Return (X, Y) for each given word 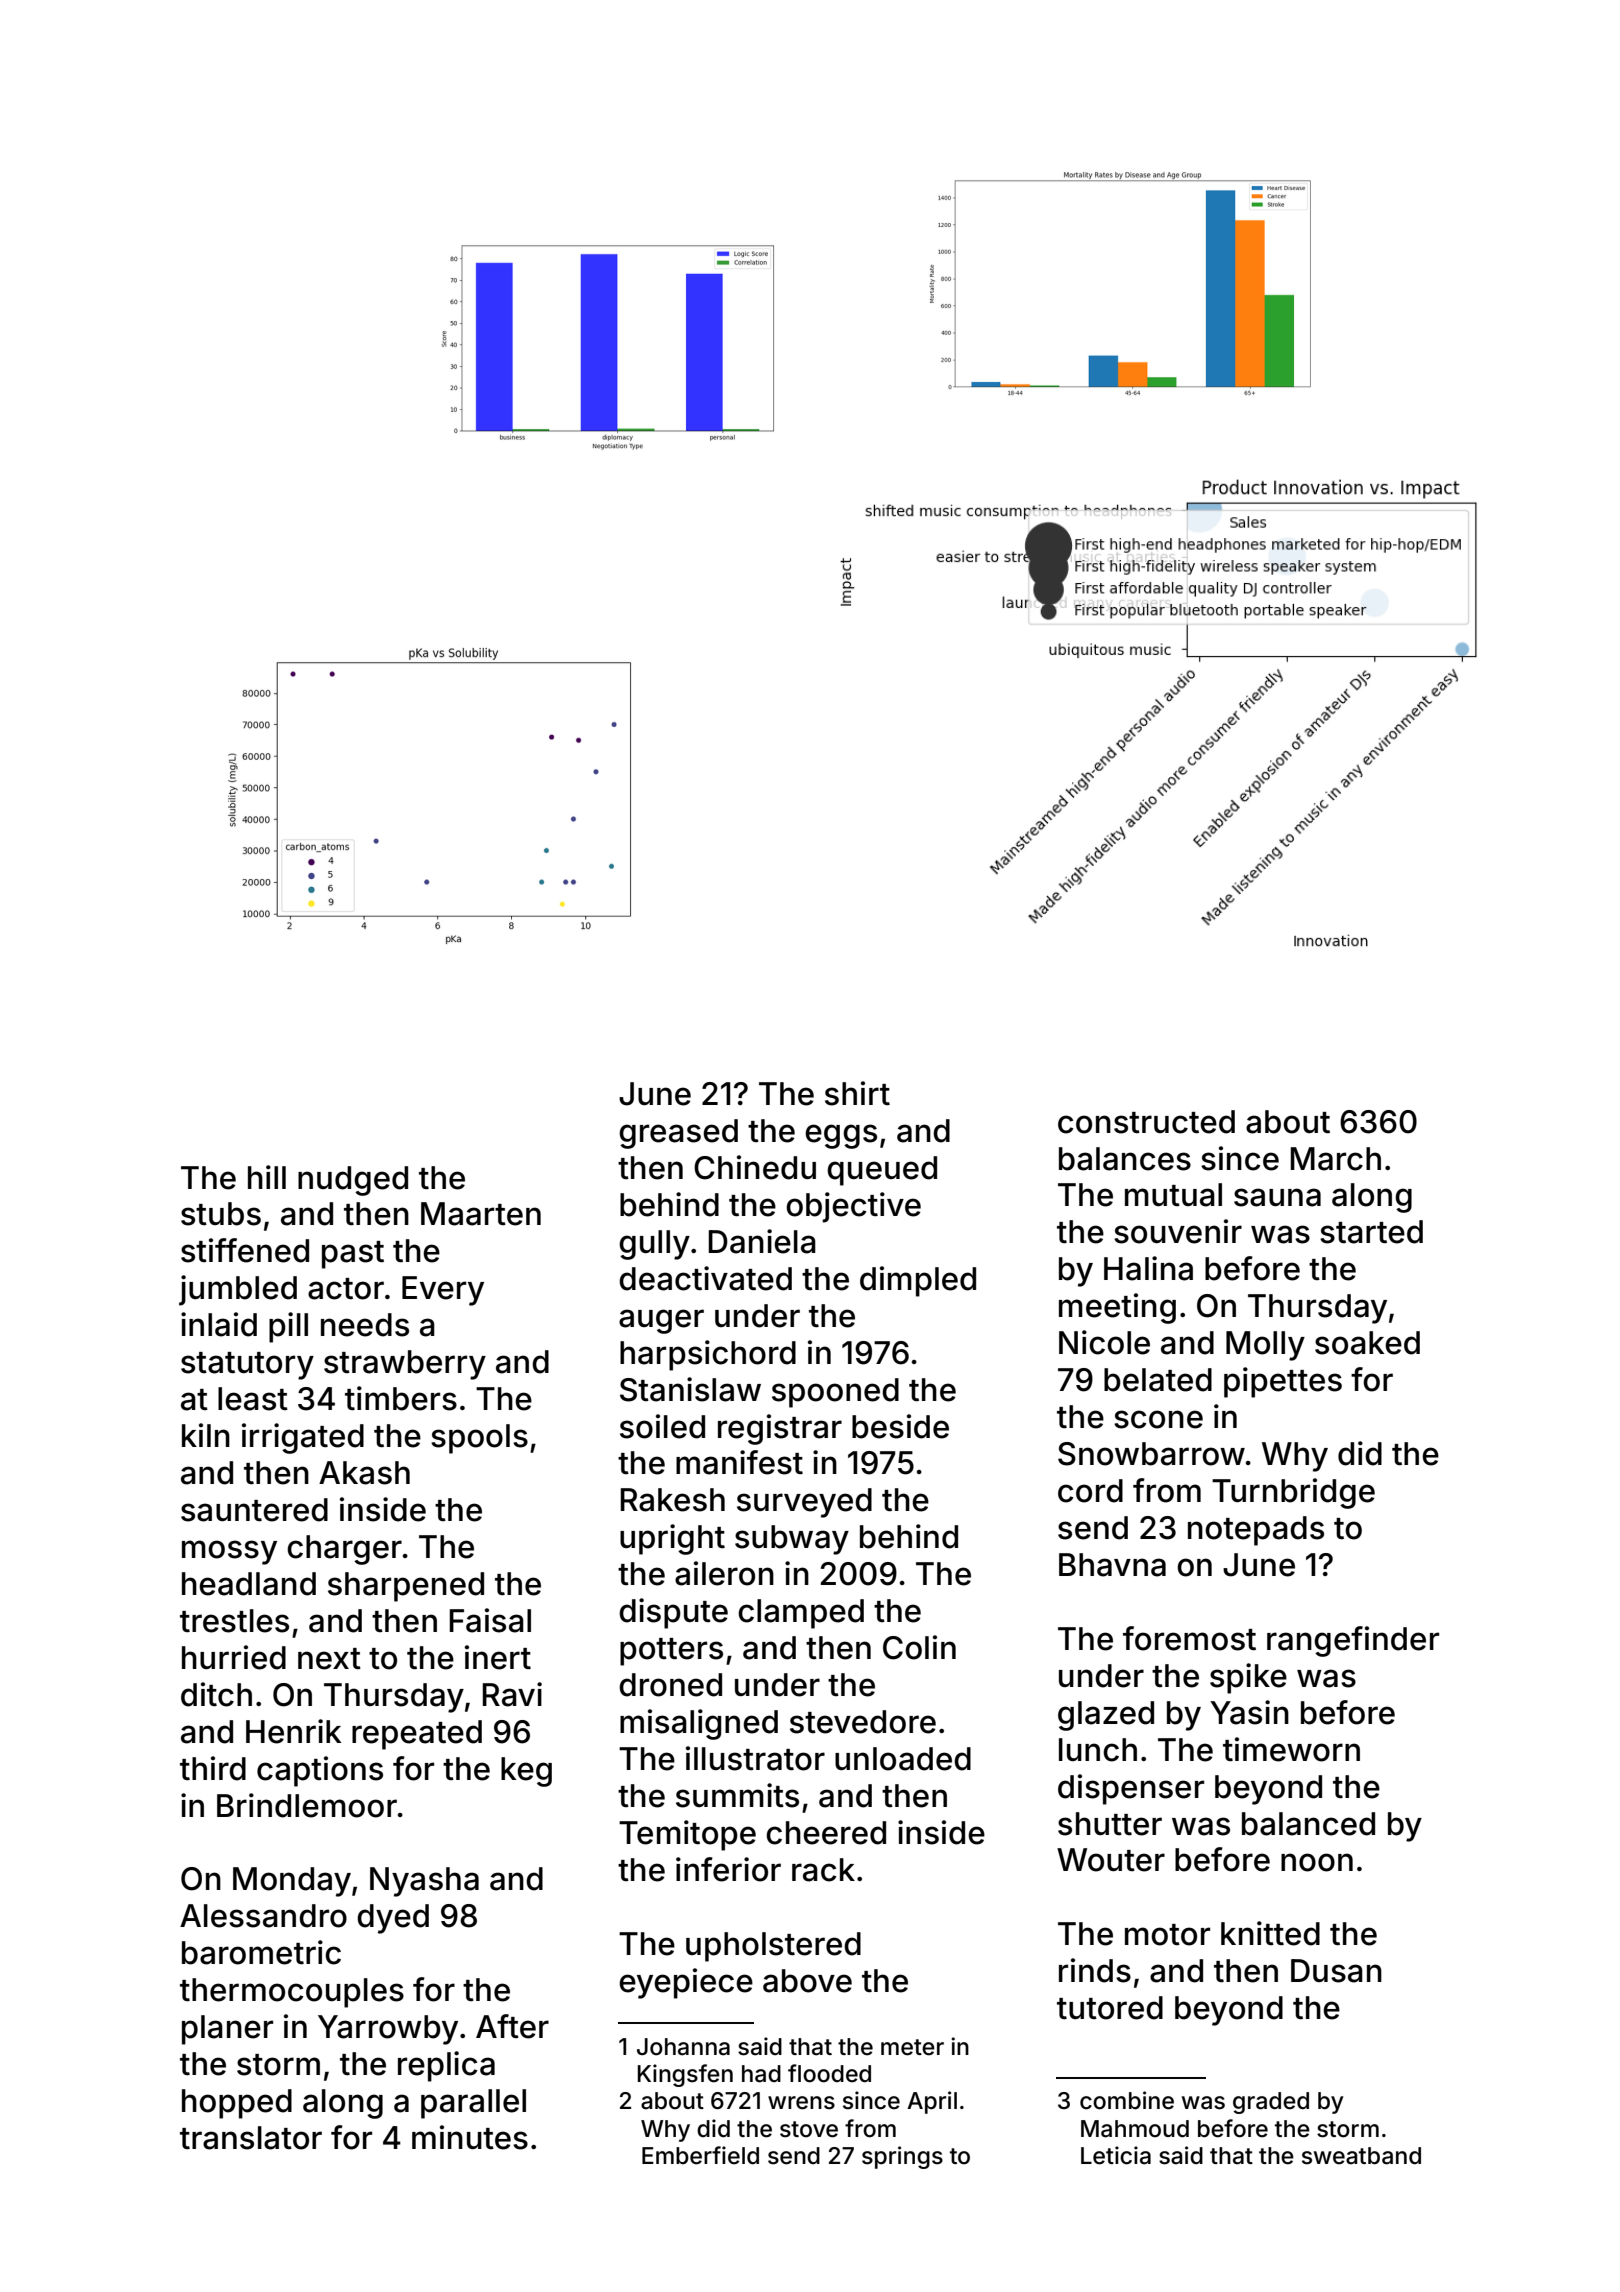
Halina (1148, 1268)
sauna (1277, 1197)
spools (479, 1439)
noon (1317, 1862)
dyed (393, 1919)
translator (251, 2138)
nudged (353, 1181)
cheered (826, 1833)
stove (809, 2129)
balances (1125, 1159)
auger (661, 1321)
